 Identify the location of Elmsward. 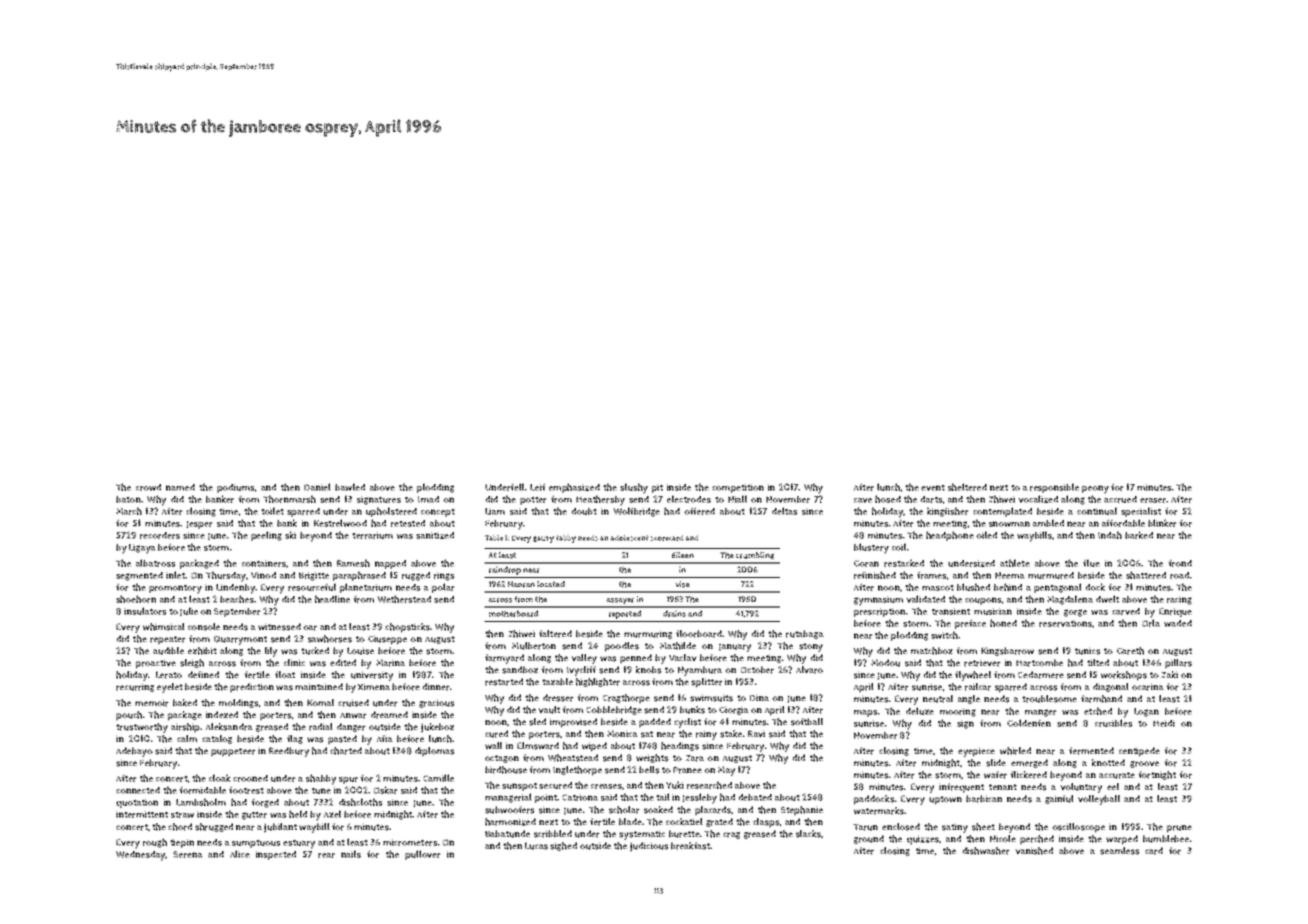
(538, 746).
